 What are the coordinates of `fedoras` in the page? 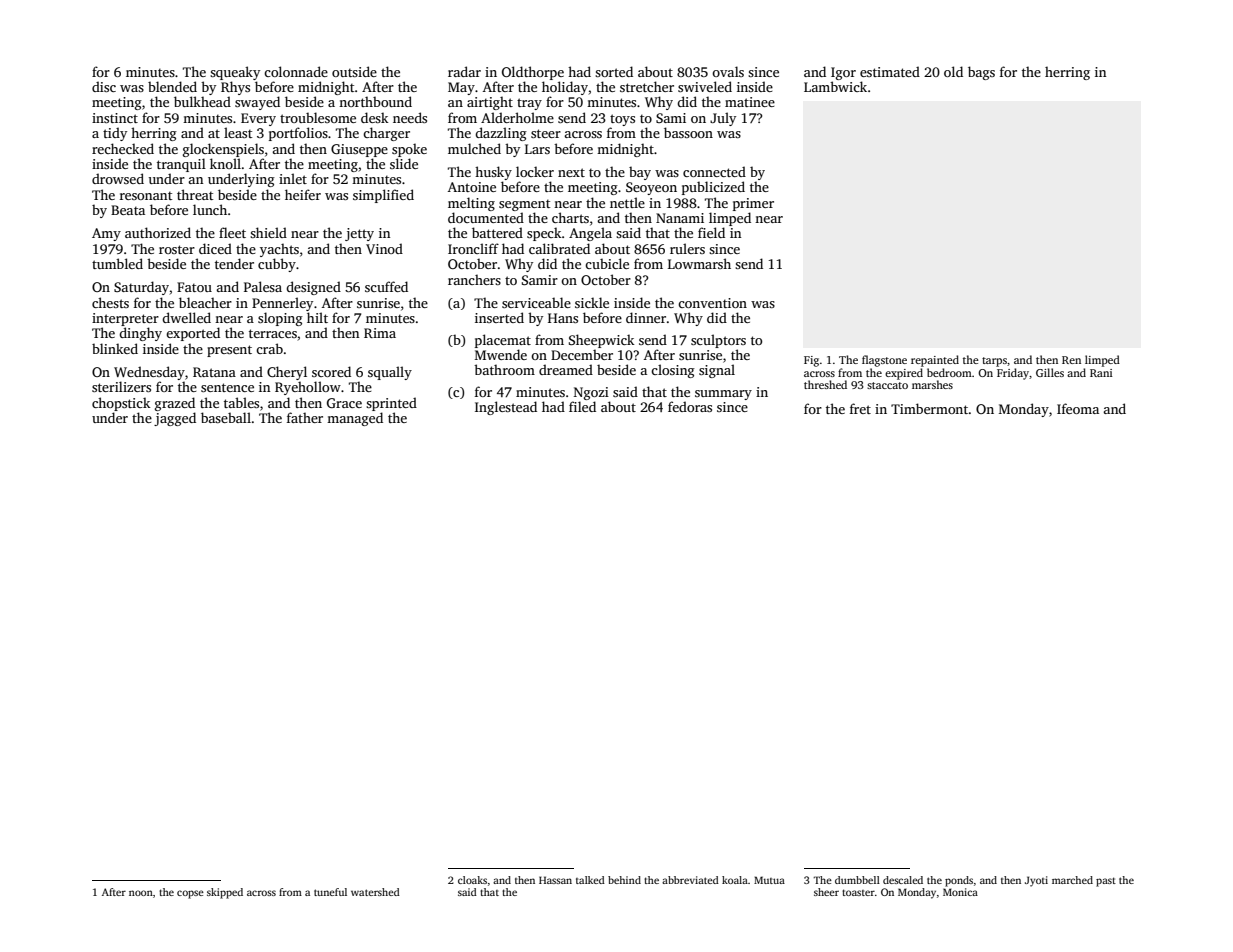 It's located at (690, 406).
